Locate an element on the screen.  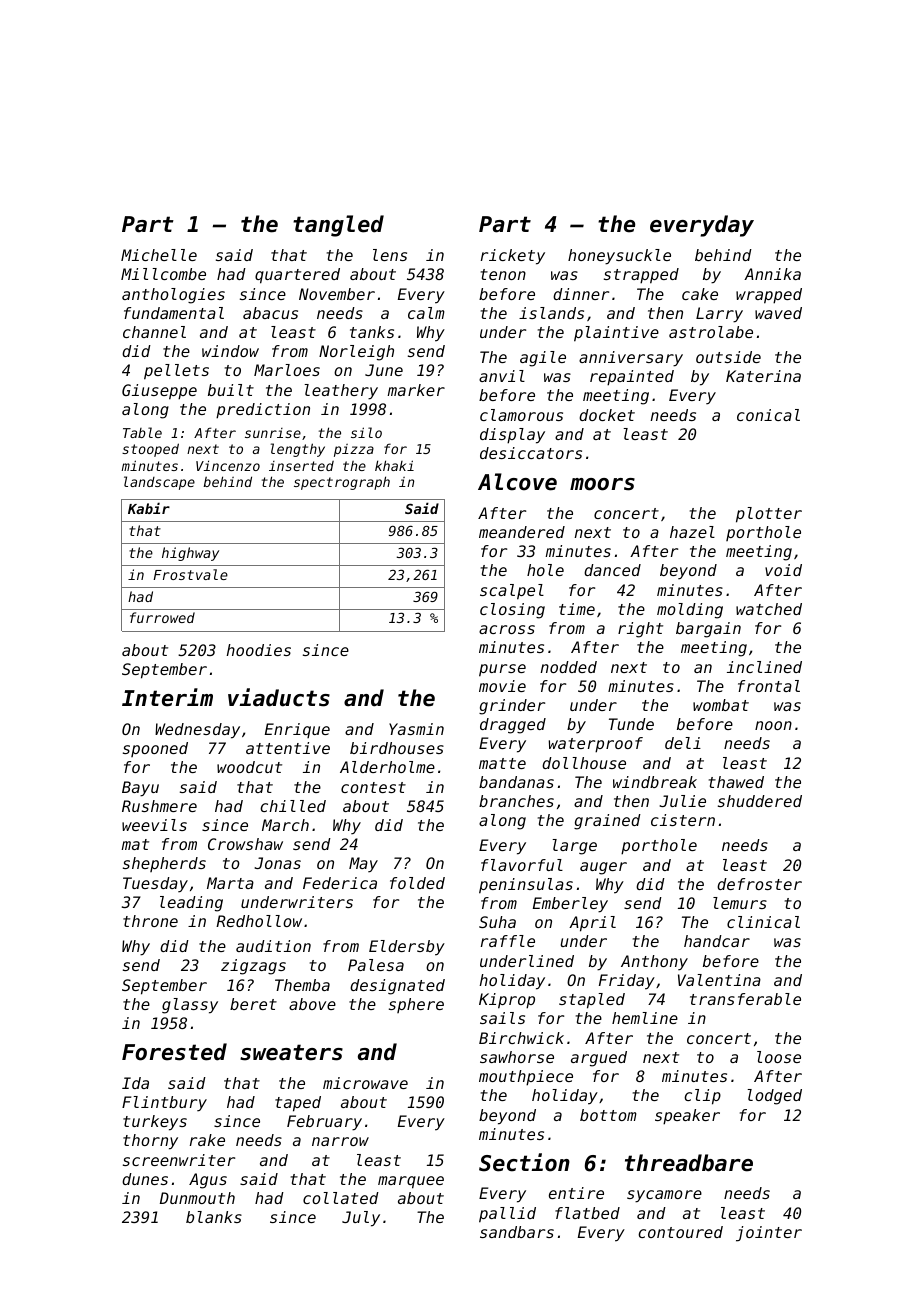
scalpel is located at coordinates (512, 592).
